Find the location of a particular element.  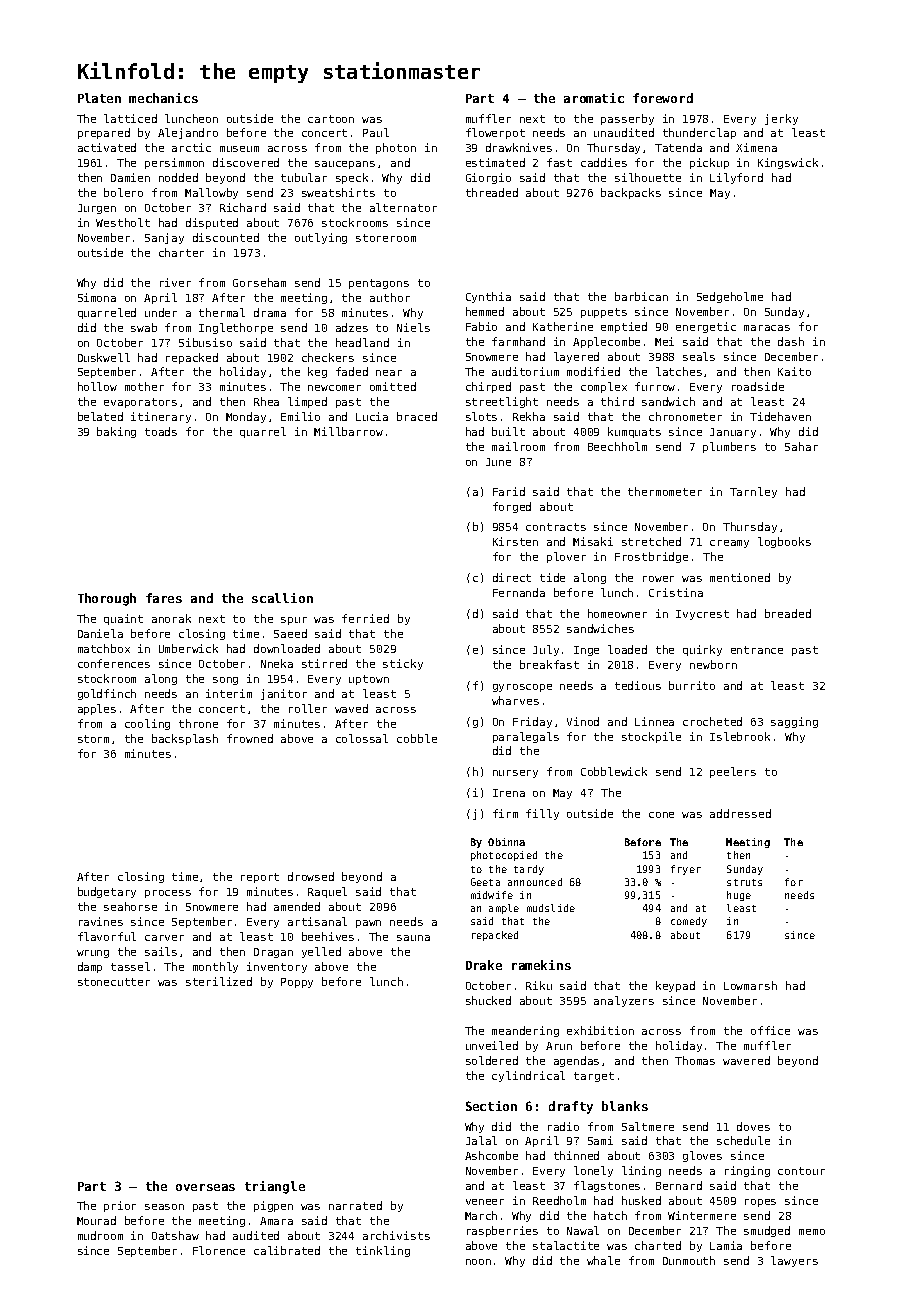

monthly is located at coordinates (215, 967).
